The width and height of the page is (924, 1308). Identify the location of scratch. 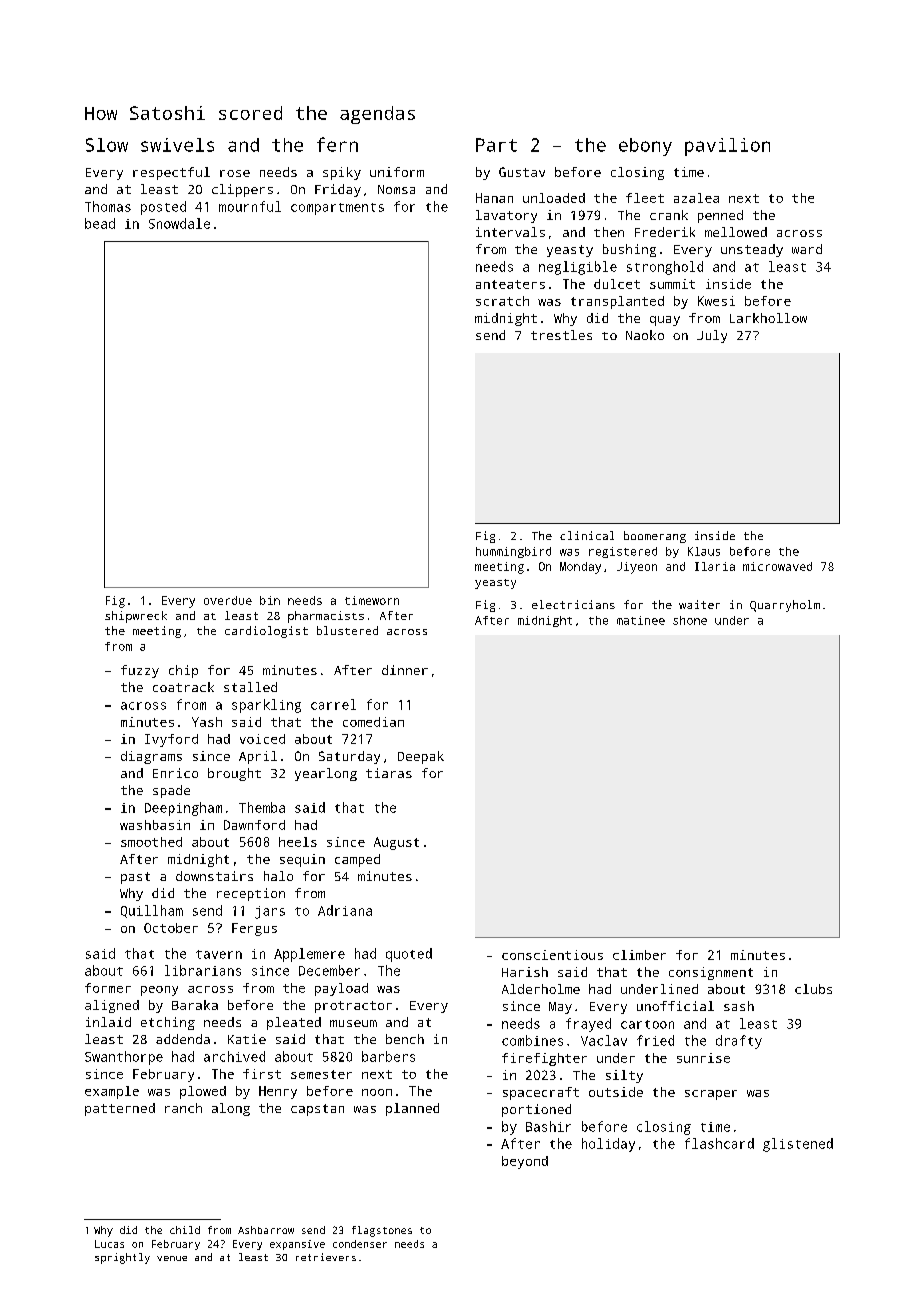
(502, 301).
